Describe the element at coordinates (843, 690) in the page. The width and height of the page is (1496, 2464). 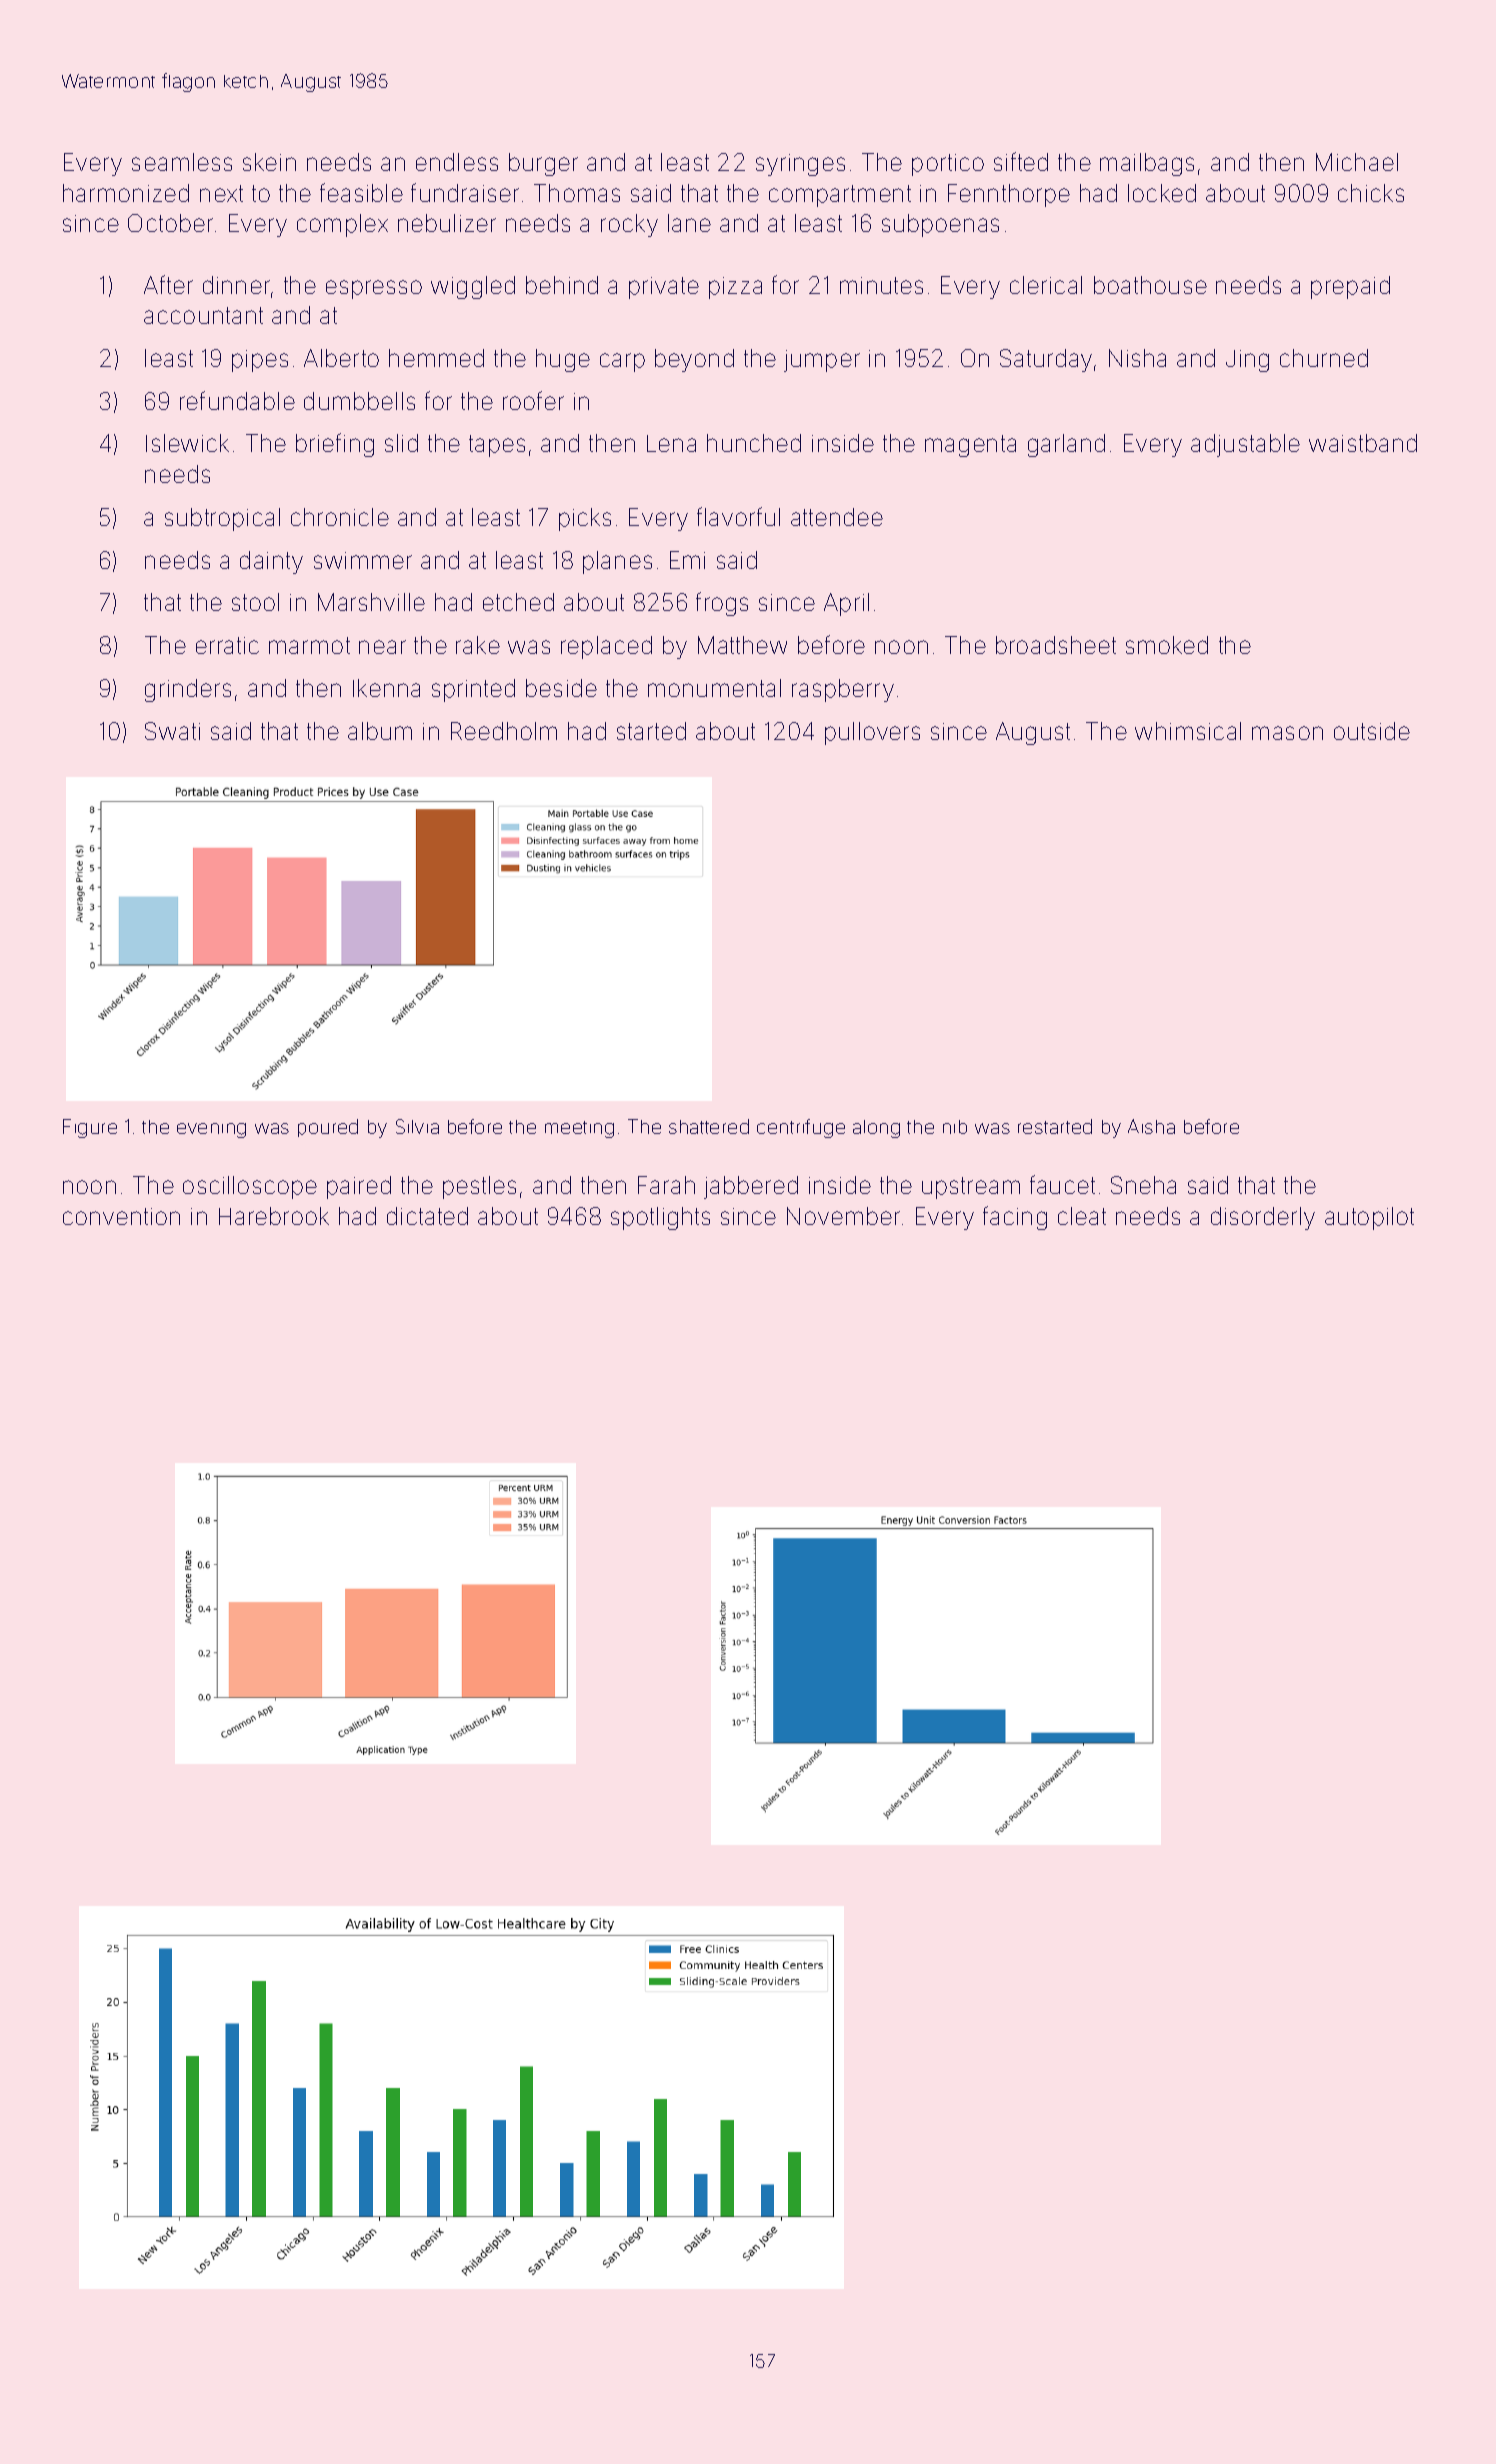
I see `raspberry` at that location.
